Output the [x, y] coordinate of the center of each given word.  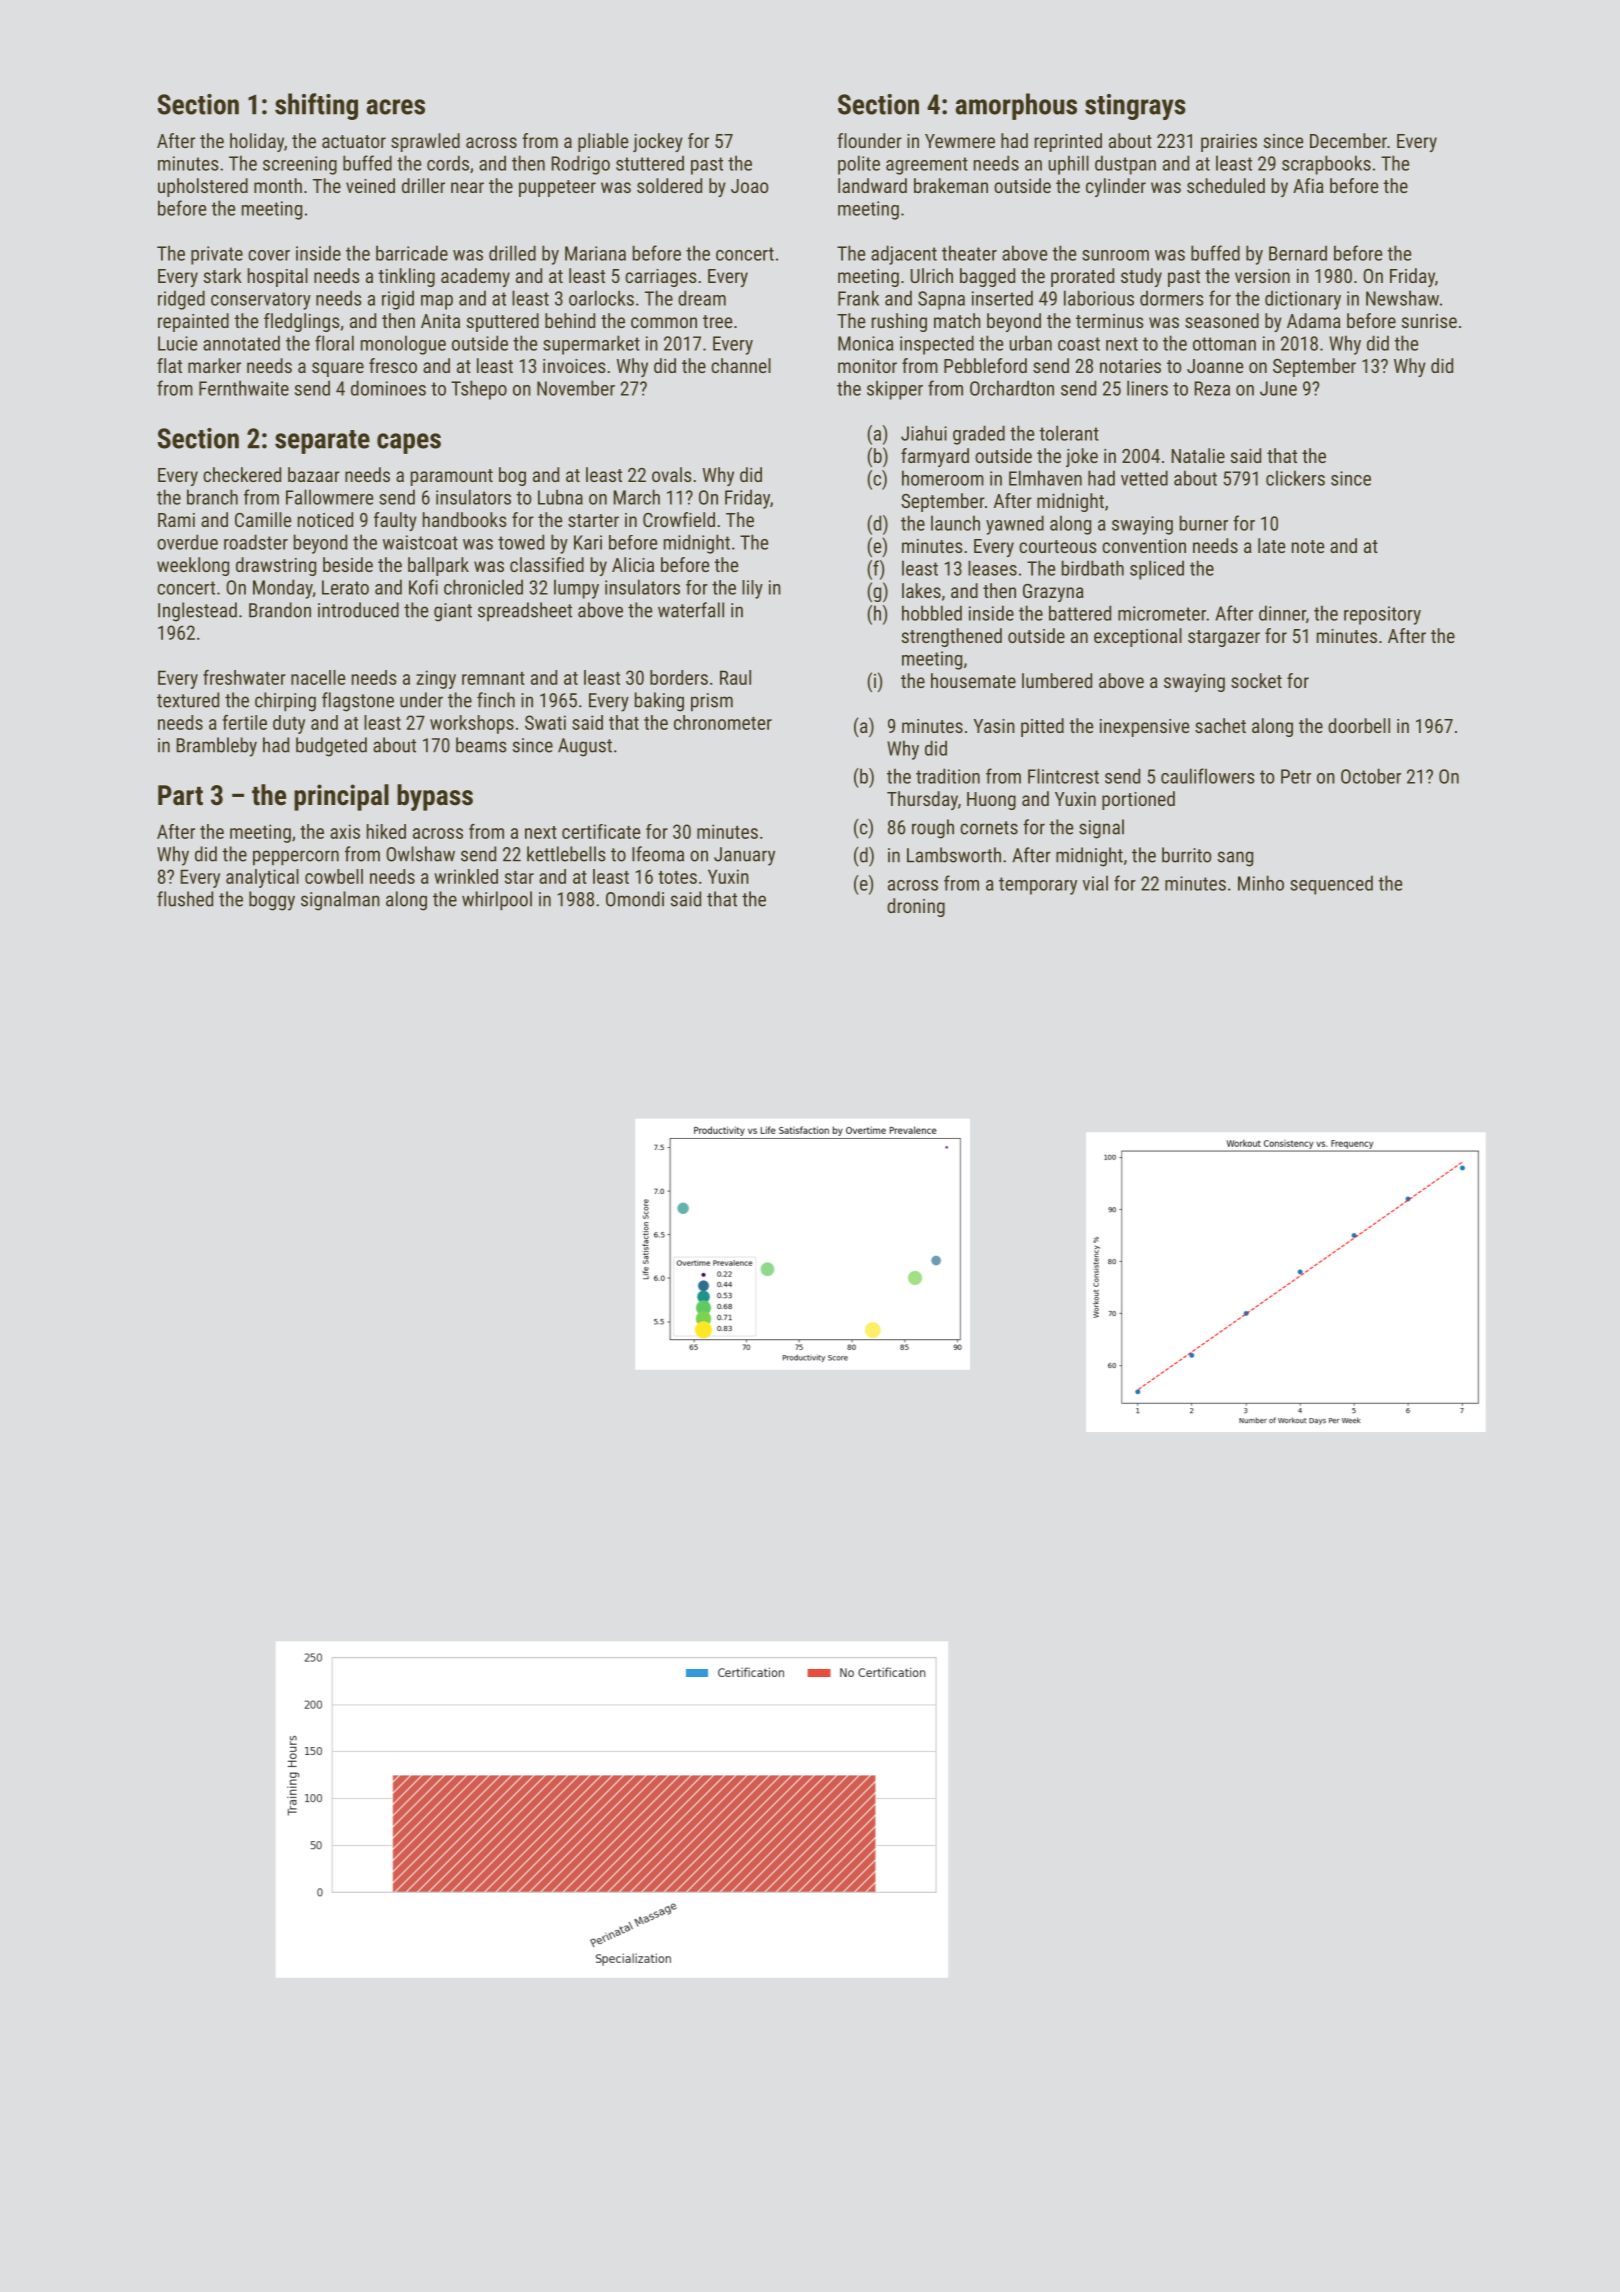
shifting [316, 106]
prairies [1229, 143]
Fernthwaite [244, 388]
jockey [658, 142]
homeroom [943, 478]
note [1308, 546]
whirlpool [497, 901]
